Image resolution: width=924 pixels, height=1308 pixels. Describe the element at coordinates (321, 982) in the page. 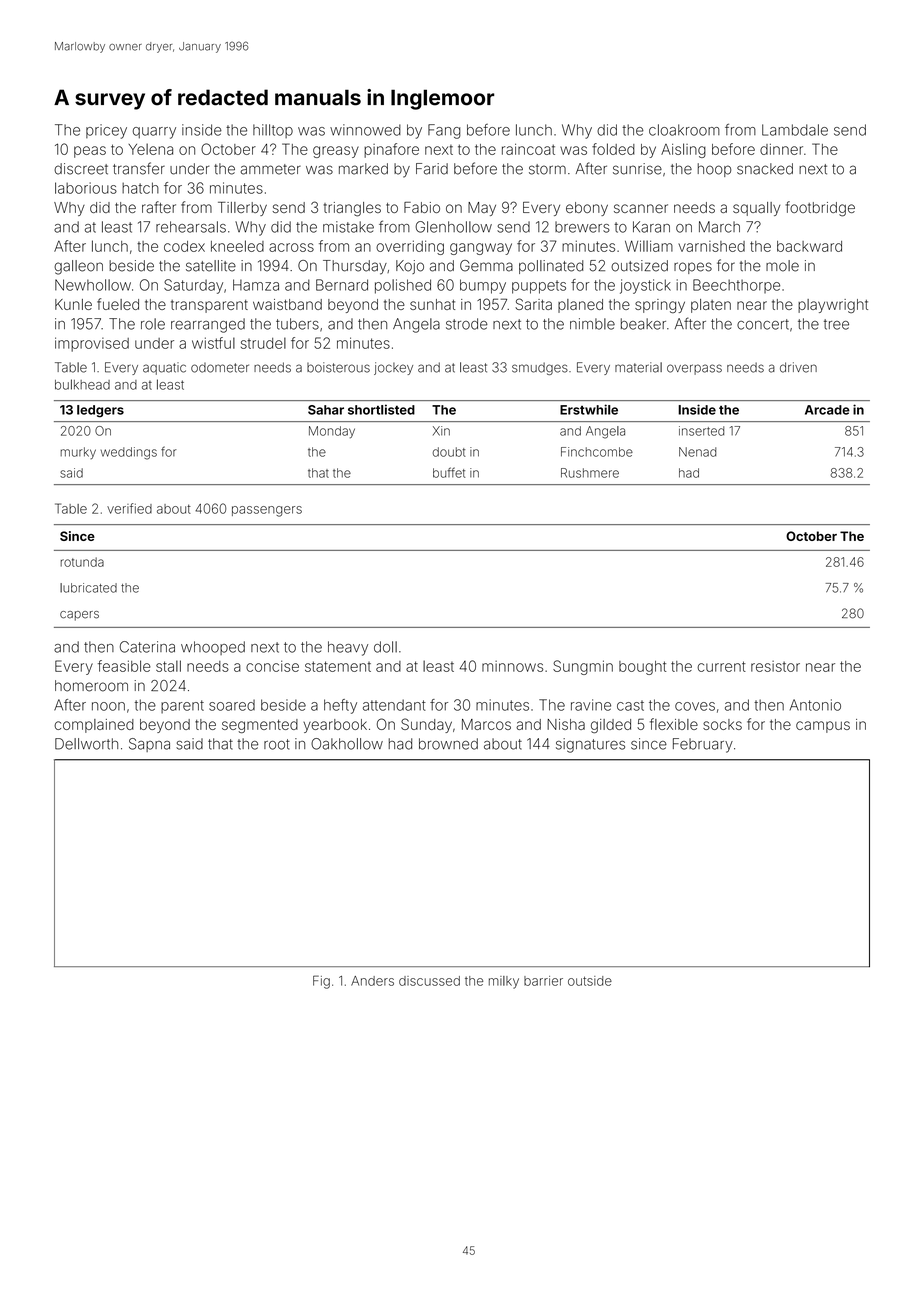

I see `Fig` at that location.
